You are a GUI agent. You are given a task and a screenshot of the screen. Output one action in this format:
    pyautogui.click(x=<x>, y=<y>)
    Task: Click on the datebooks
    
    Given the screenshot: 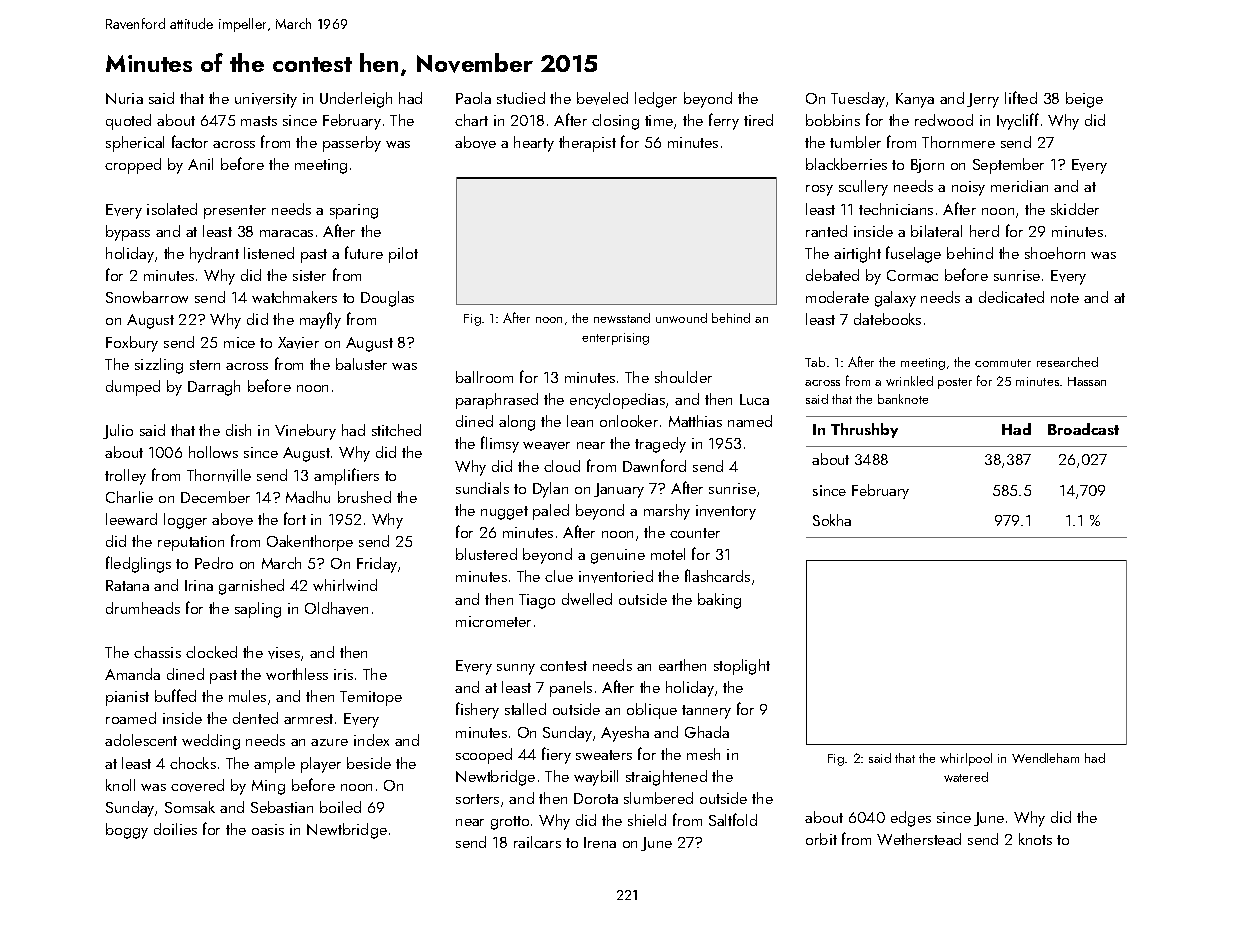 What is the action you would take?
    pyautogui.click(x=887, y=319)
